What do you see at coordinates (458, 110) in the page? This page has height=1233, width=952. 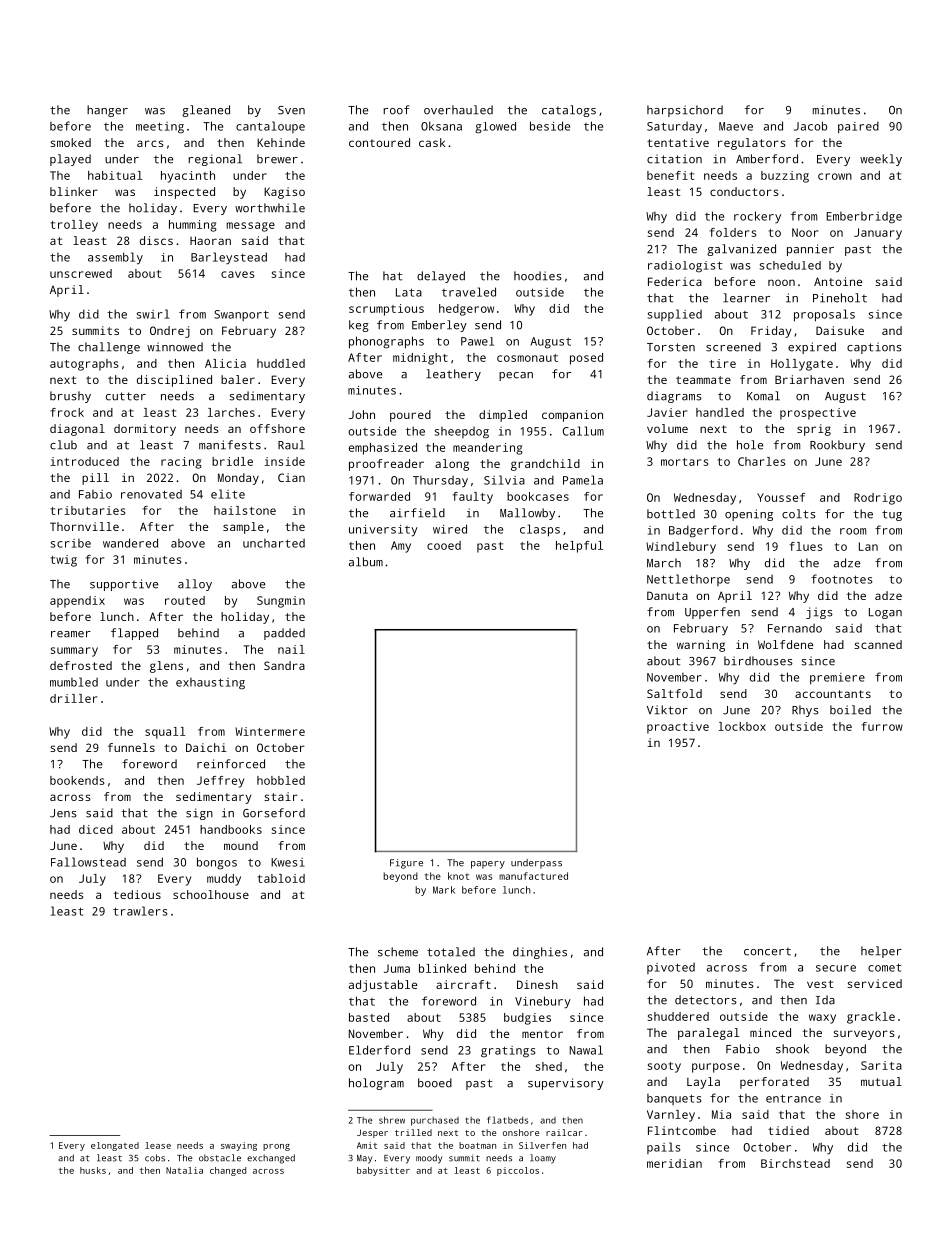 I see `overhauled` at bounding box center [458, 110].
